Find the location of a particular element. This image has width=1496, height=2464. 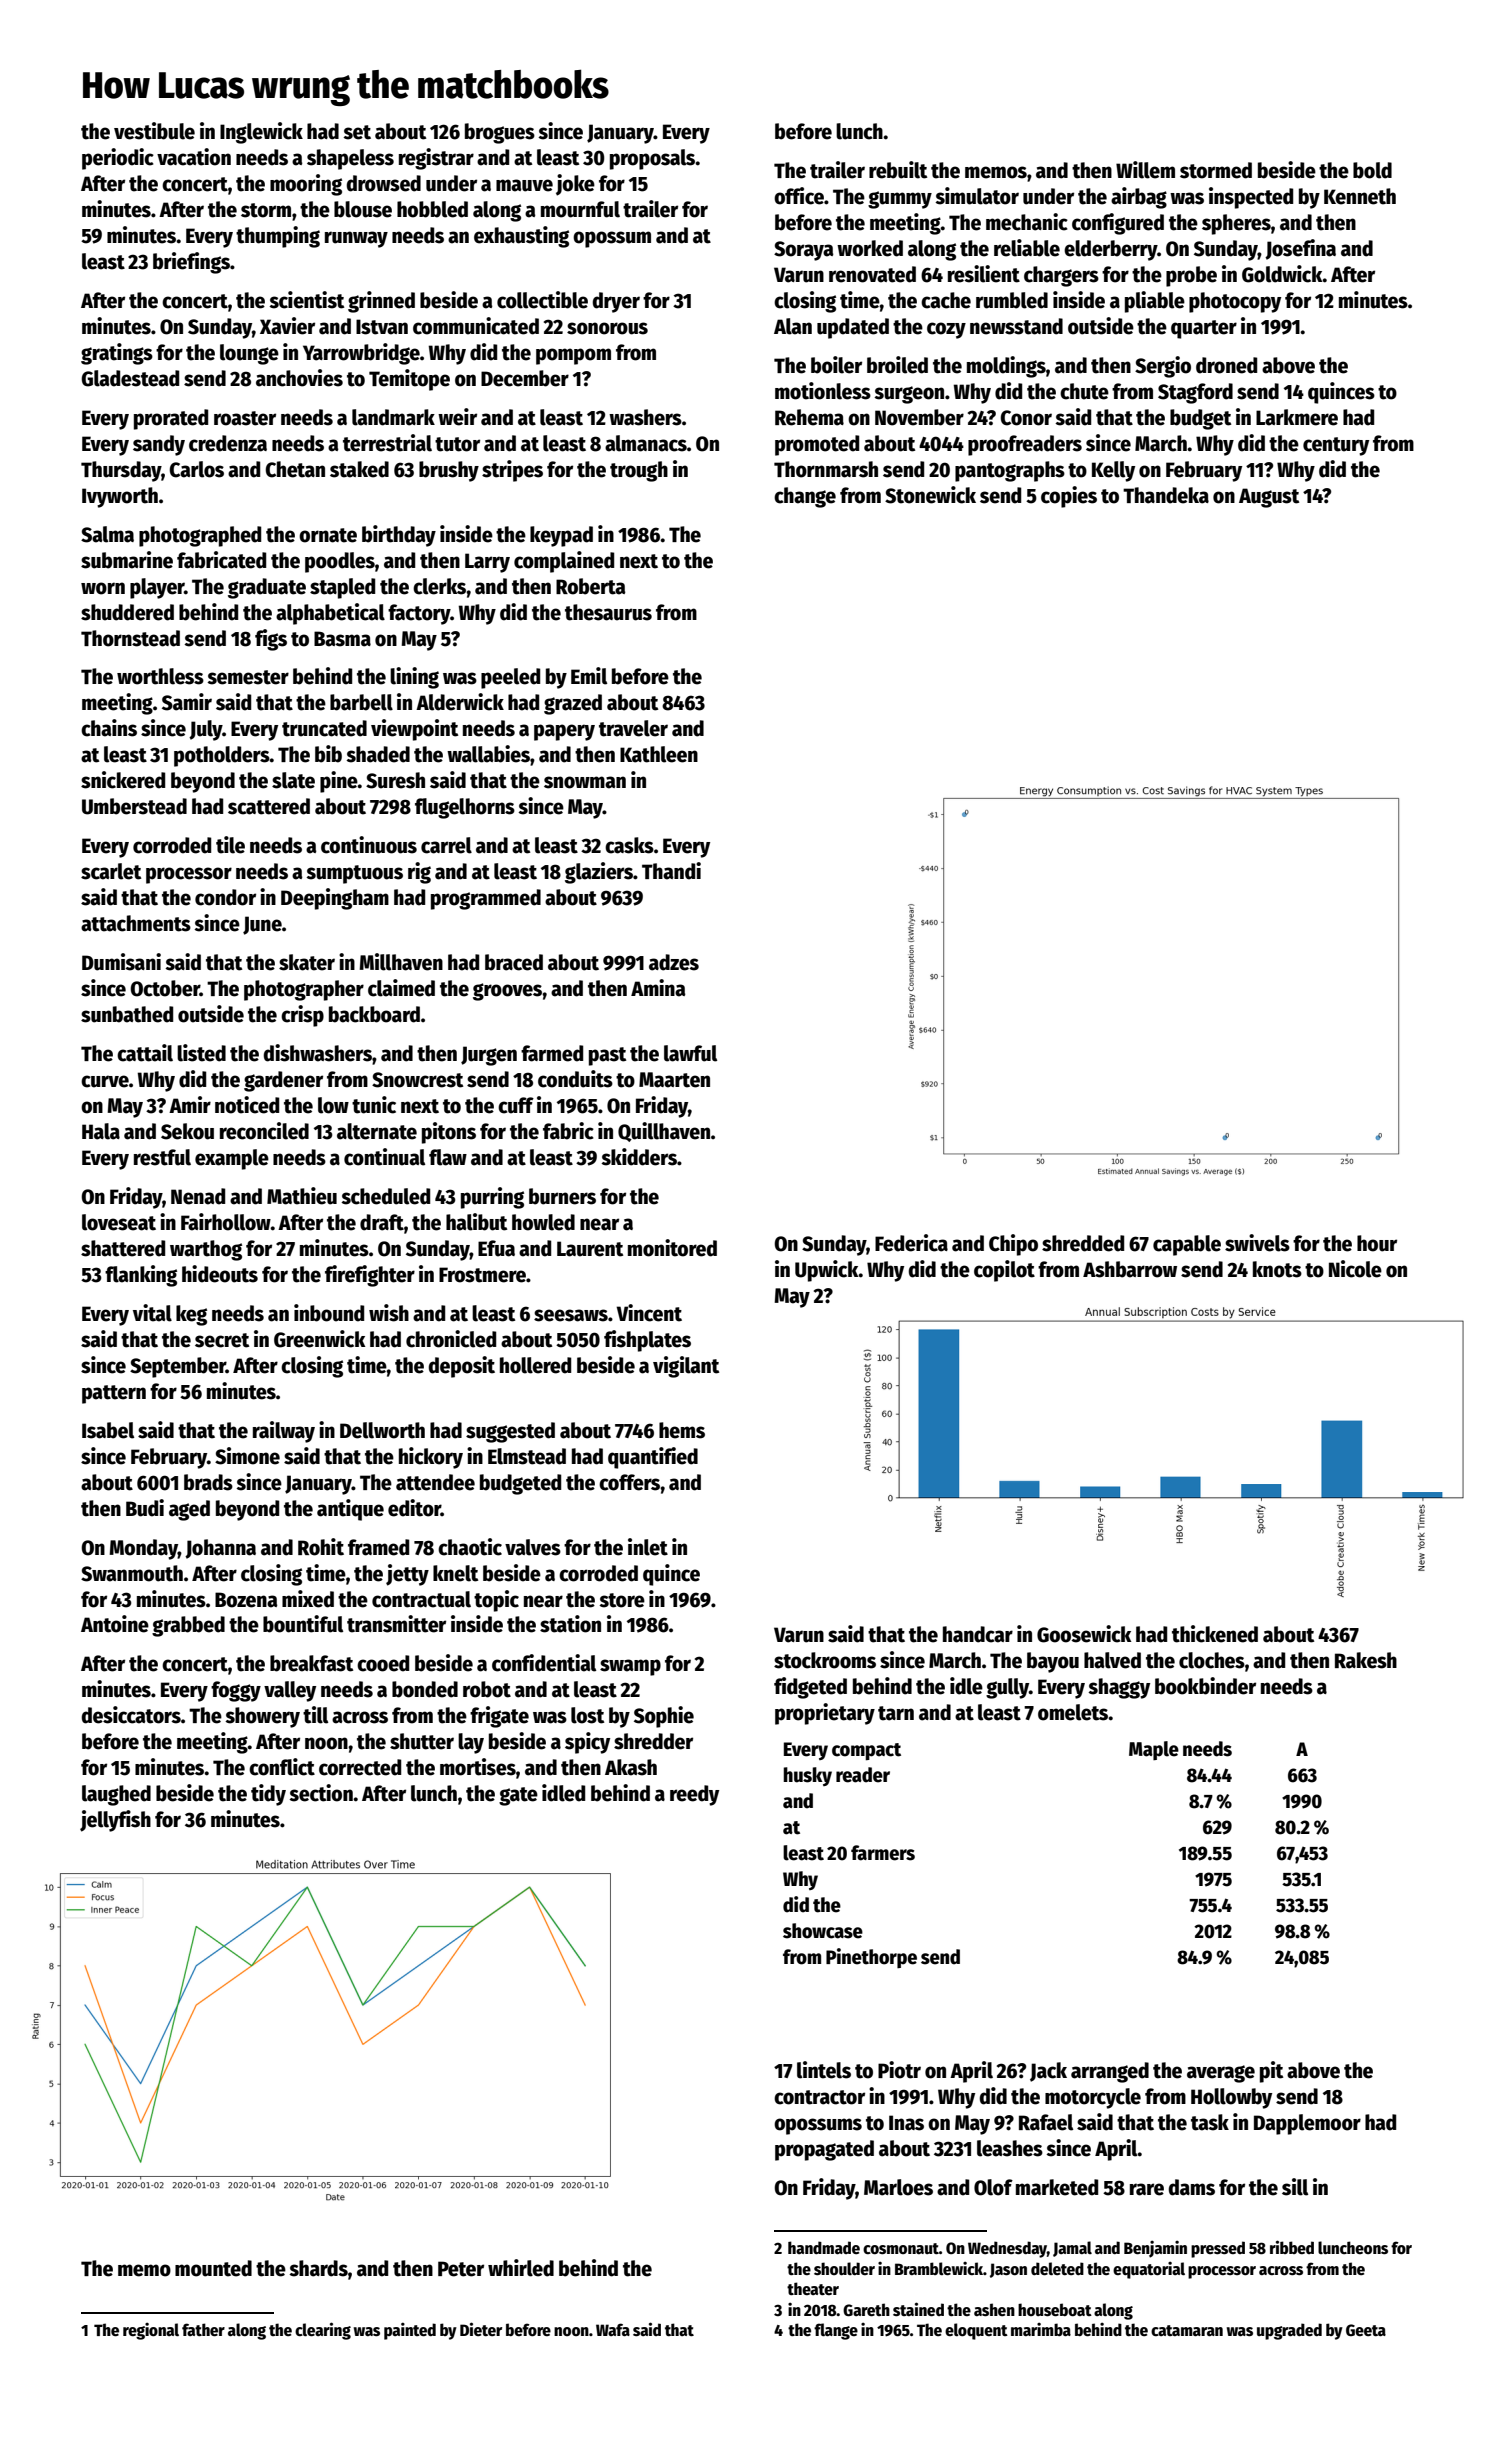

conduits is located at coordinates (575, 1079).
